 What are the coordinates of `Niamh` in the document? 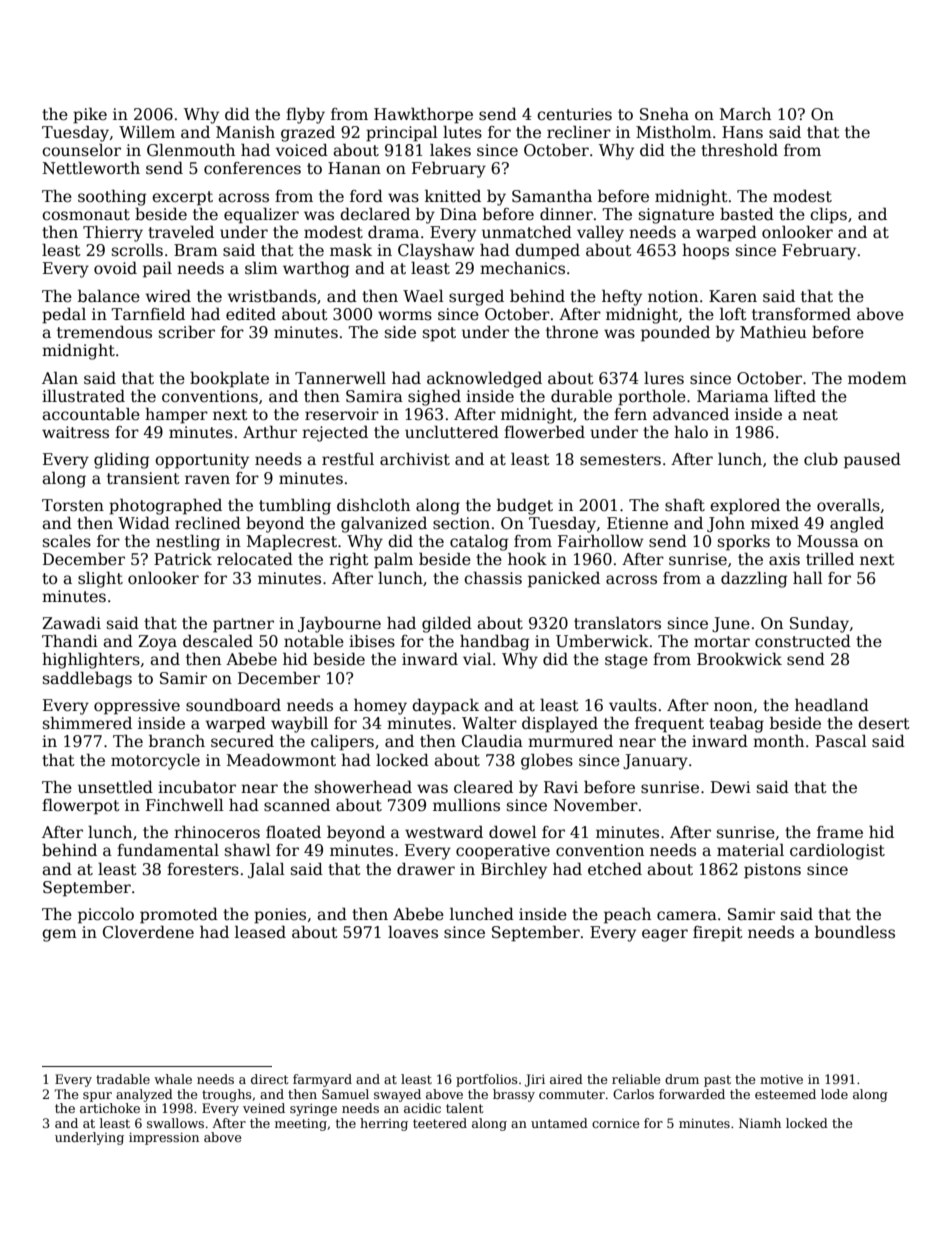 It's located at (760, 1123).
